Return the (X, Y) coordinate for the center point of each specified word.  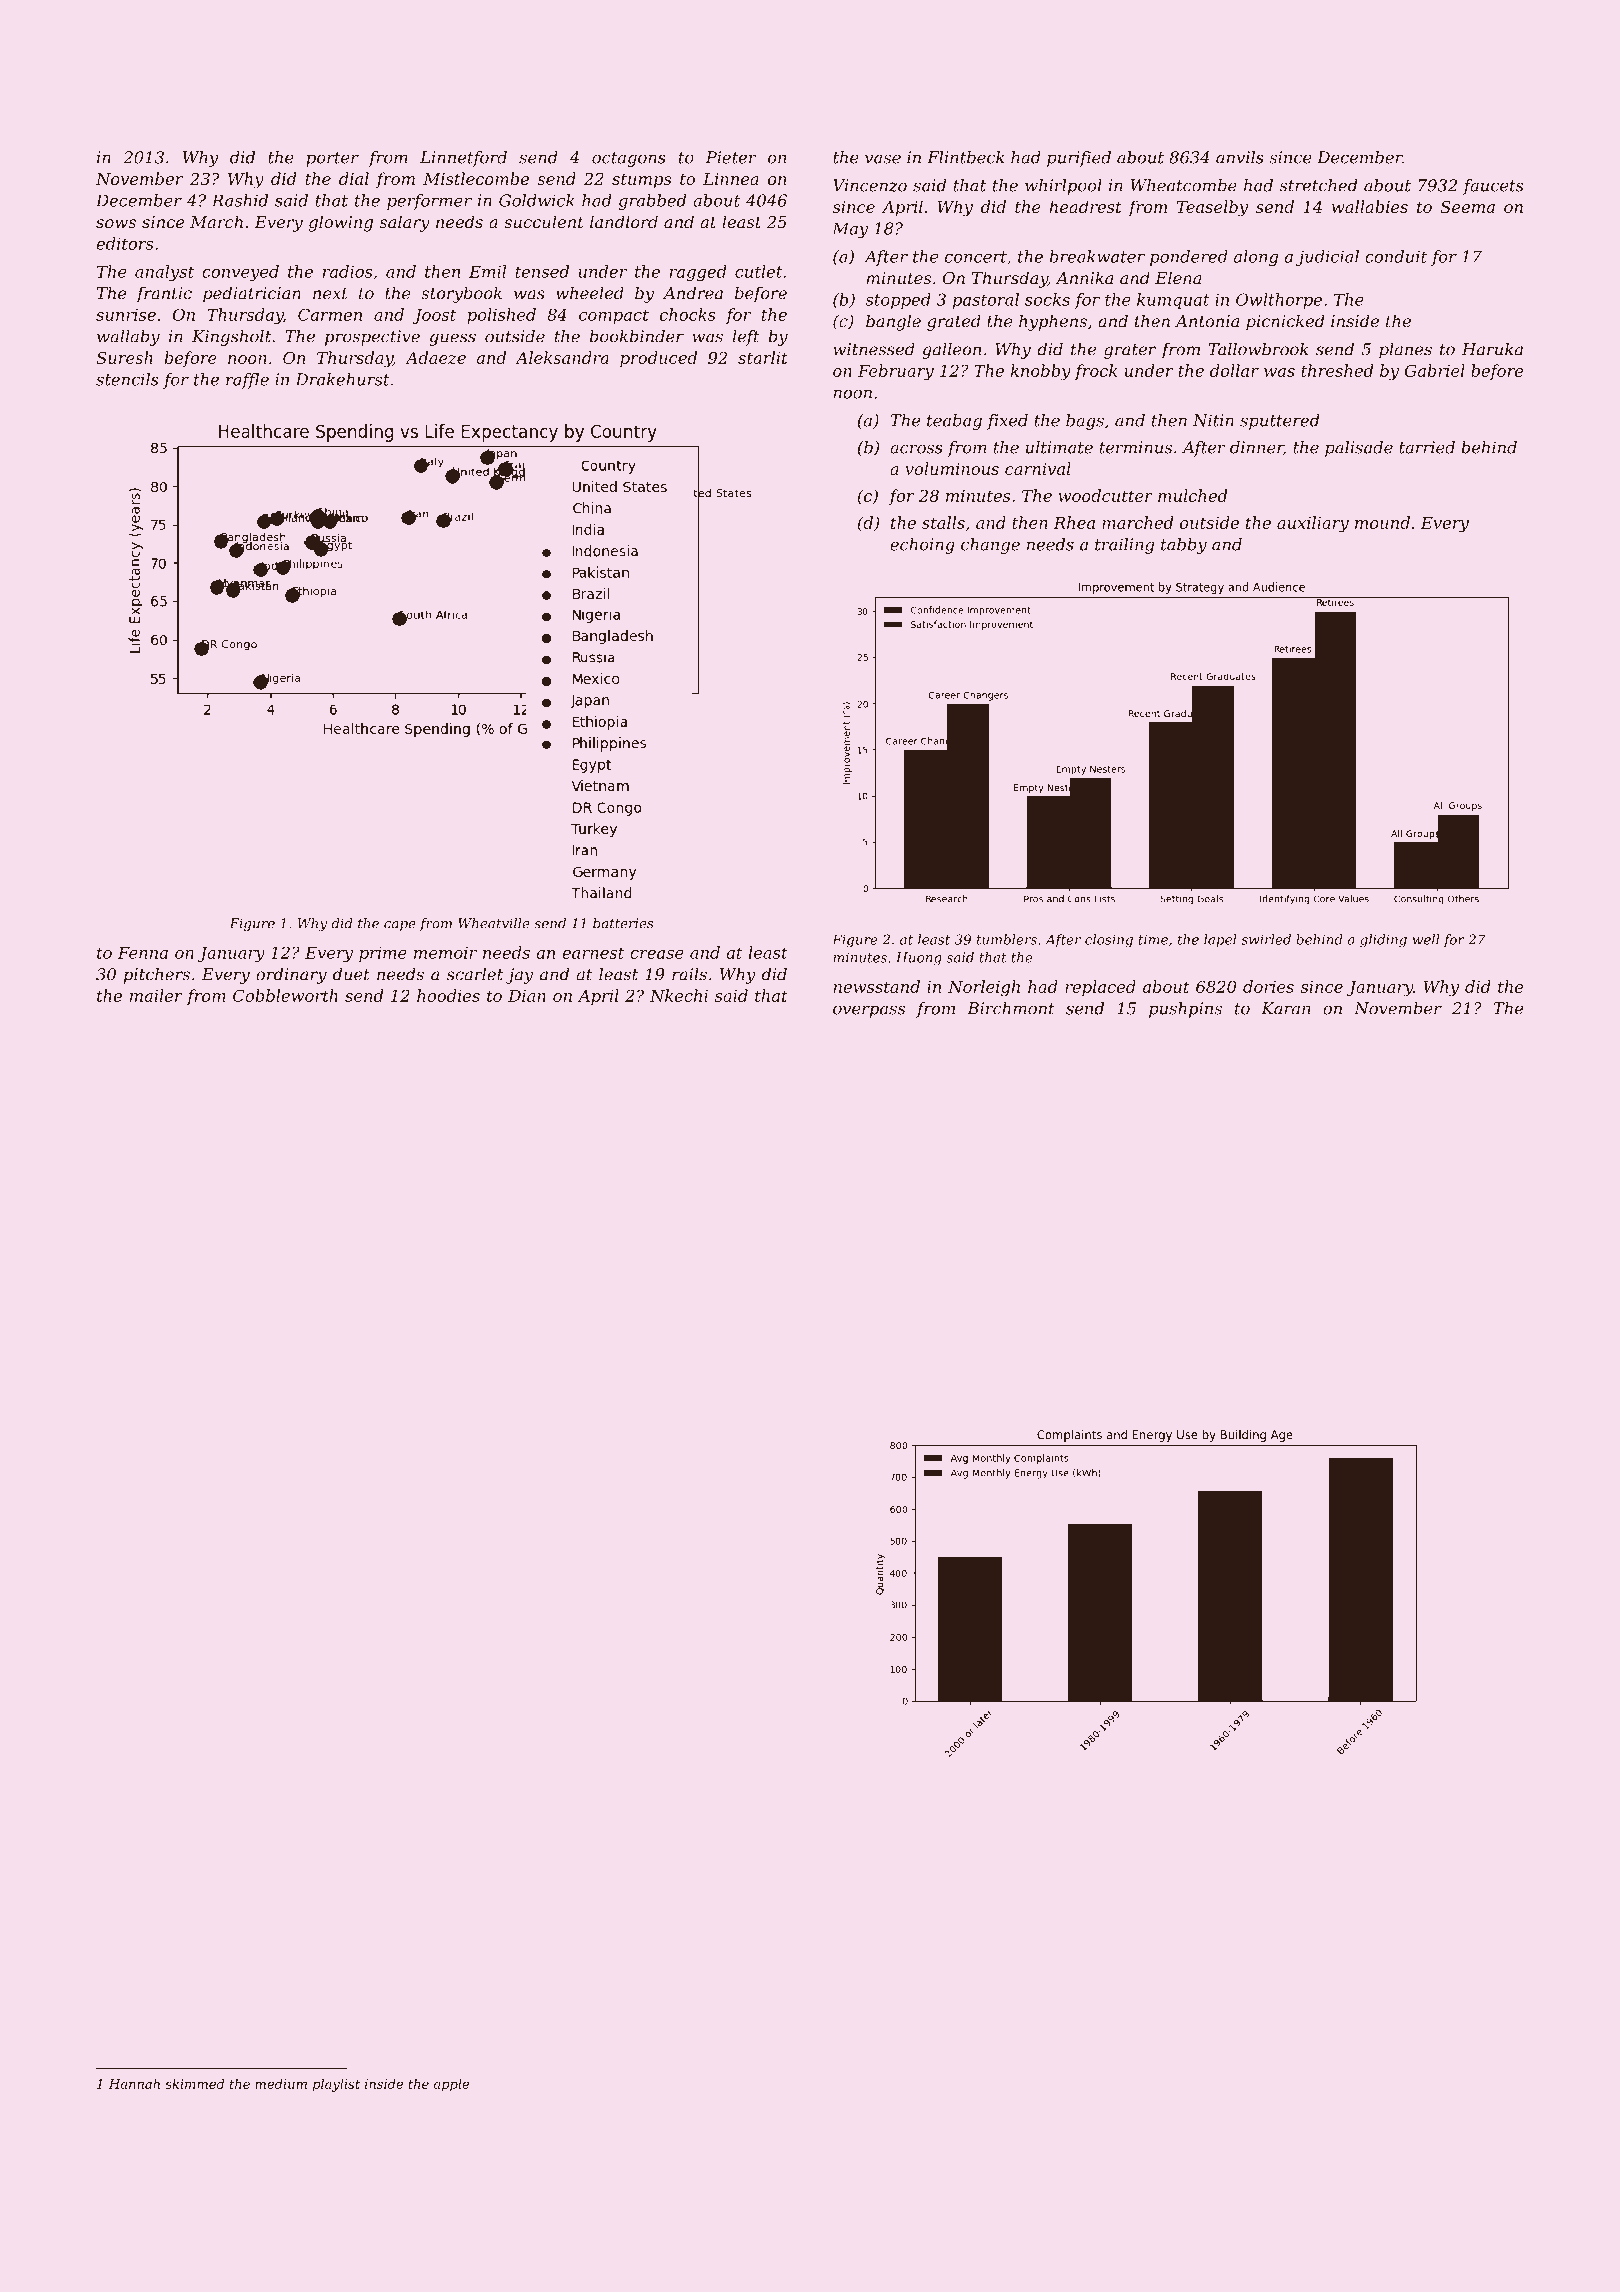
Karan (1285, 1008)
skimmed (194, 2084)
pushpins (1185, 1010)
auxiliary (1313, 524)
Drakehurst (342, 379)
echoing (922, 546)
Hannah (134, 2084)
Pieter (731, 157)
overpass (869, 1011)
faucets (1493, 187)
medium (281, 2084)
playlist (336, 2085)
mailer (156, 995)
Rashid (240, 200)
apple (451, 2085)
